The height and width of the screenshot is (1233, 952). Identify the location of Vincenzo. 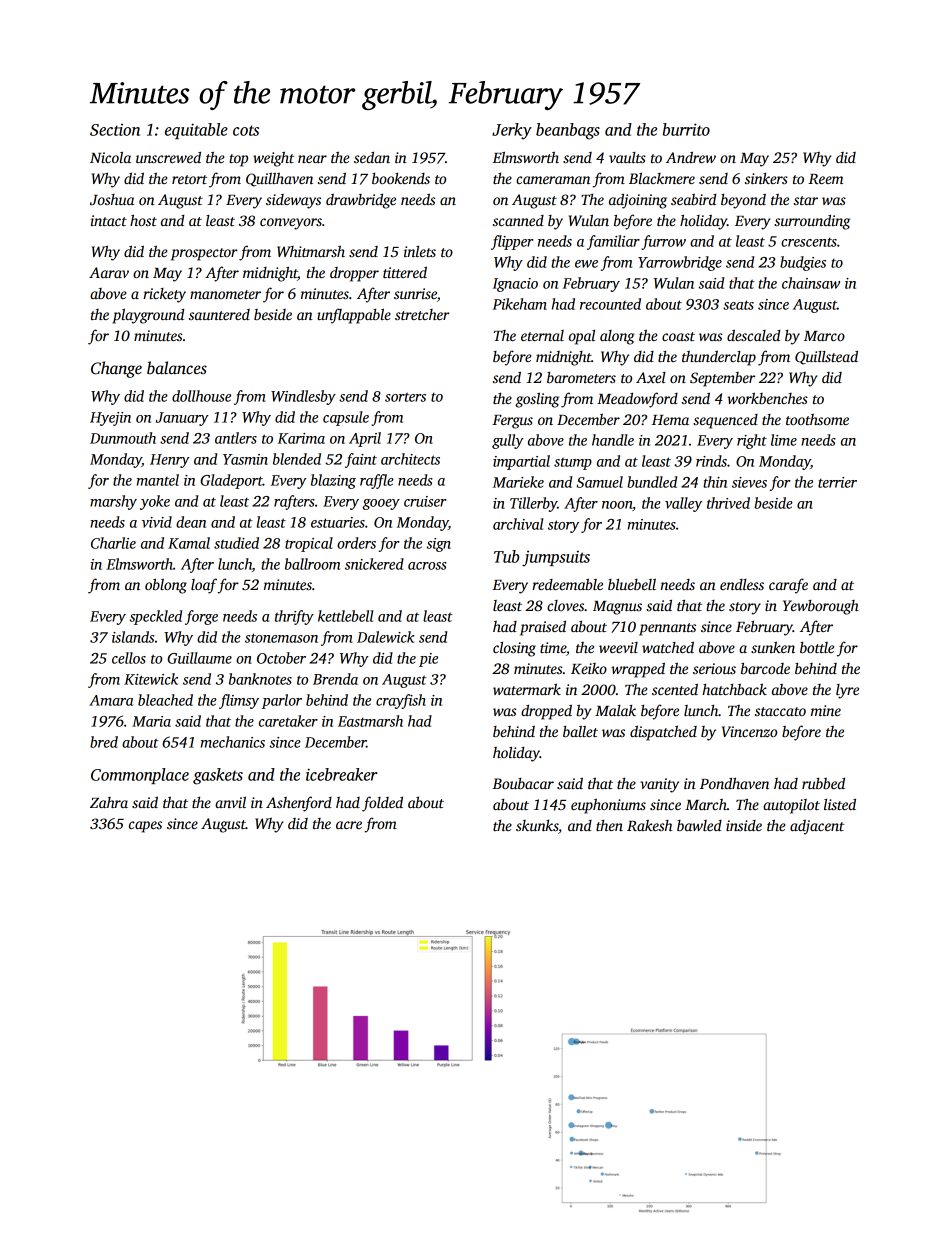
(749, 731).
